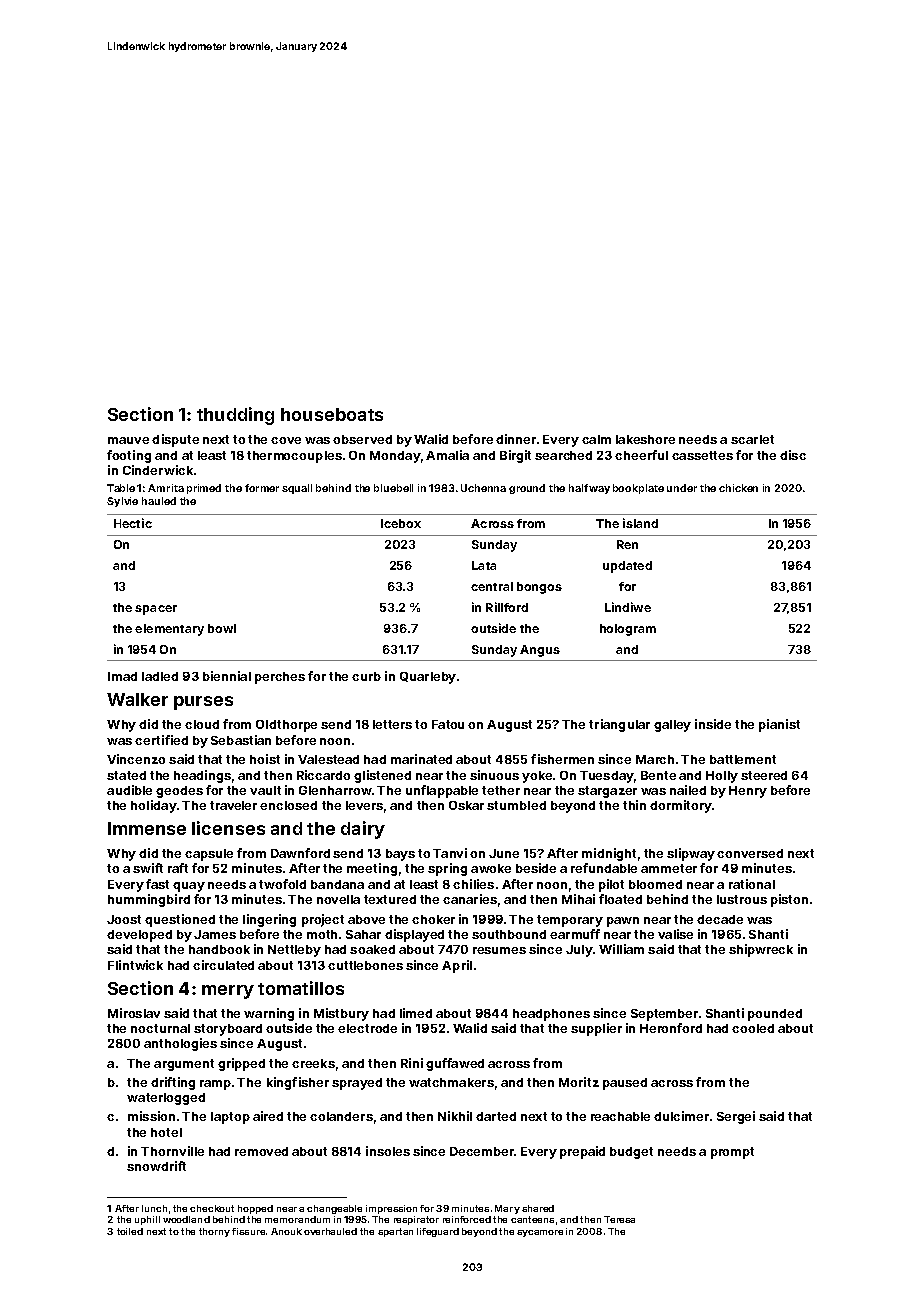 The height and width of the page is (1308, 924). Describe the element at coordinates (628, 630) in the page. I see `hologram` at that location.
